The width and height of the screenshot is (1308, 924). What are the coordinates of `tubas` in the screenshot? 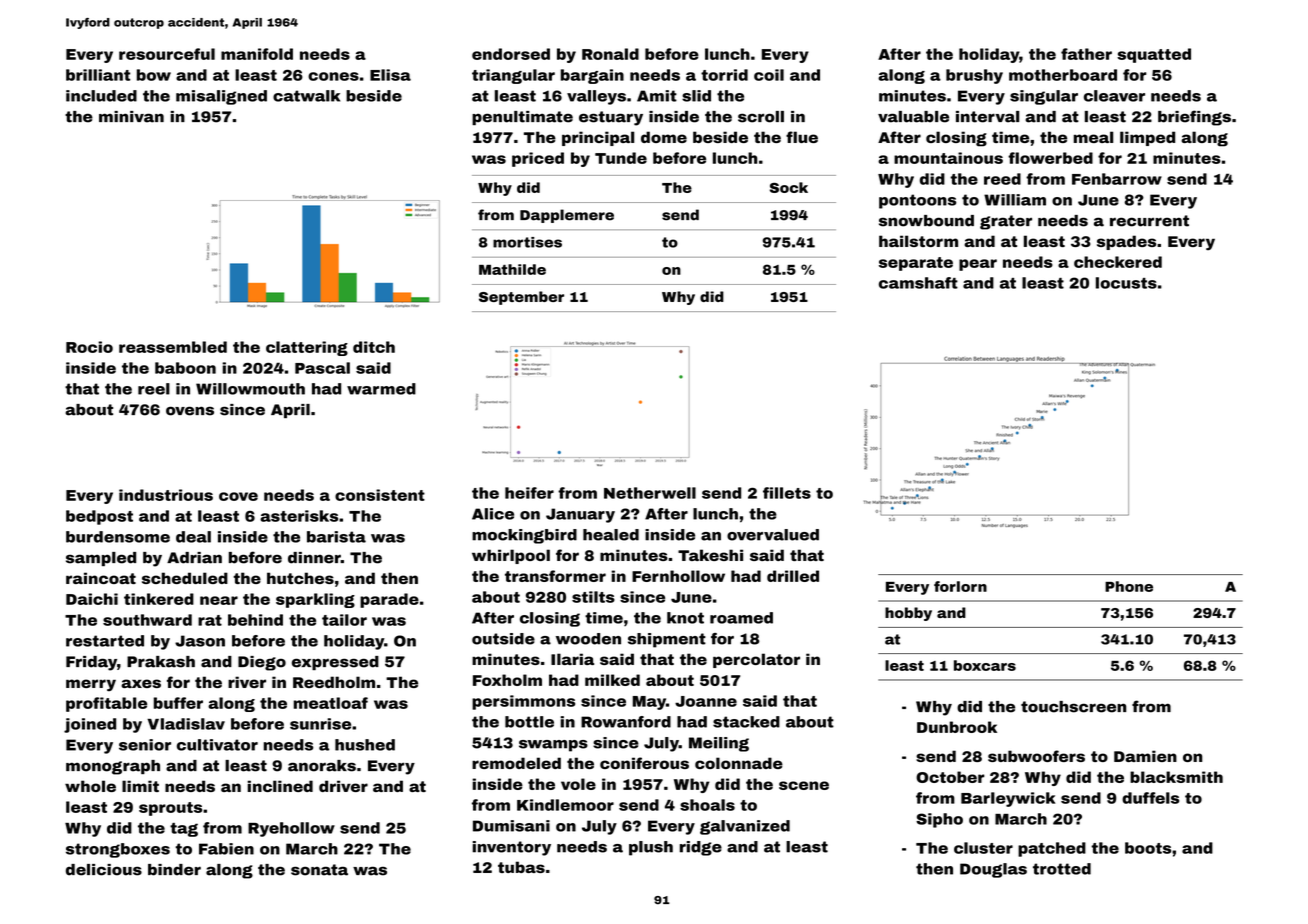 It's located at (521, 867).
